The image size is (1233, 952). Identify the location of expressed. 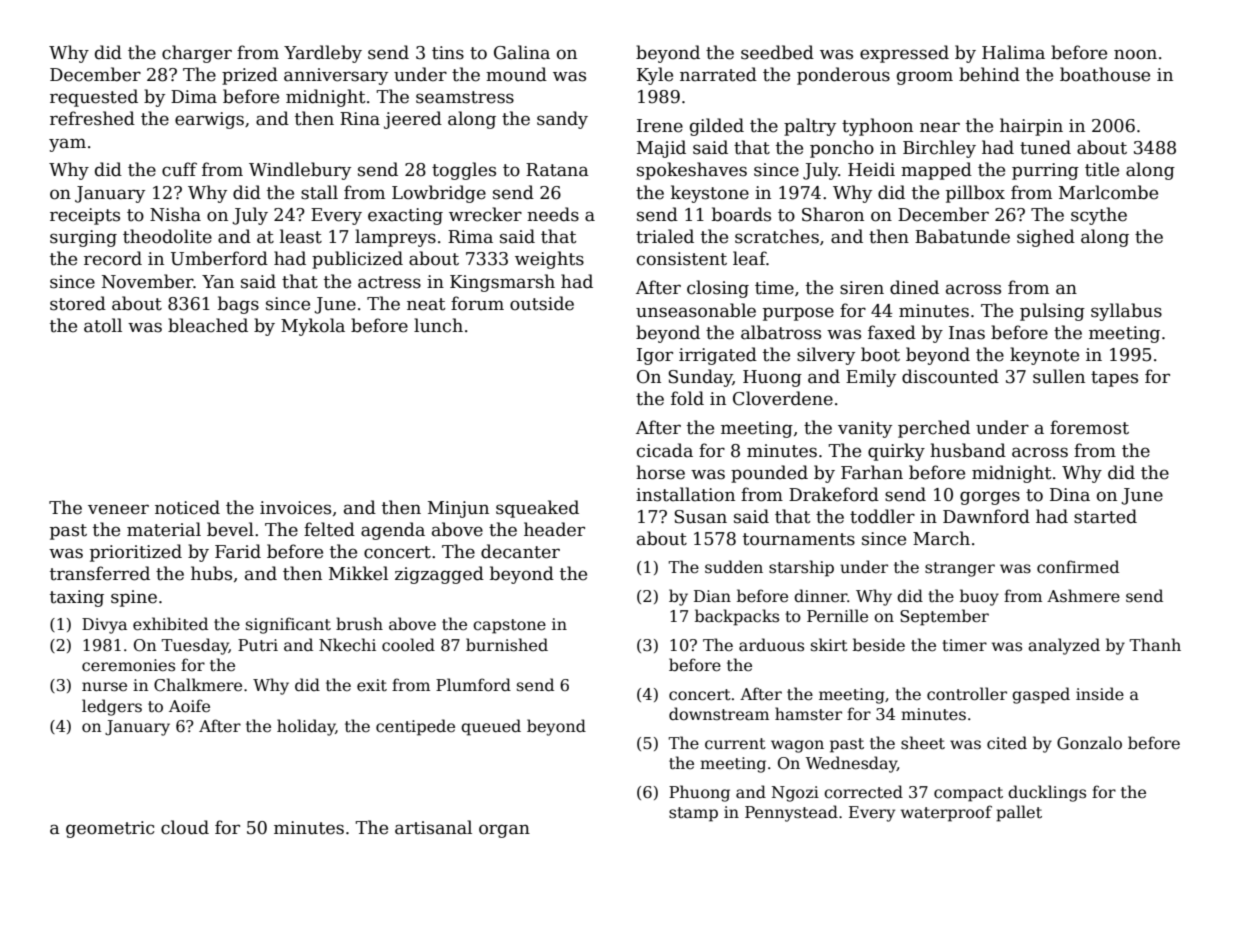
(904, 54).
